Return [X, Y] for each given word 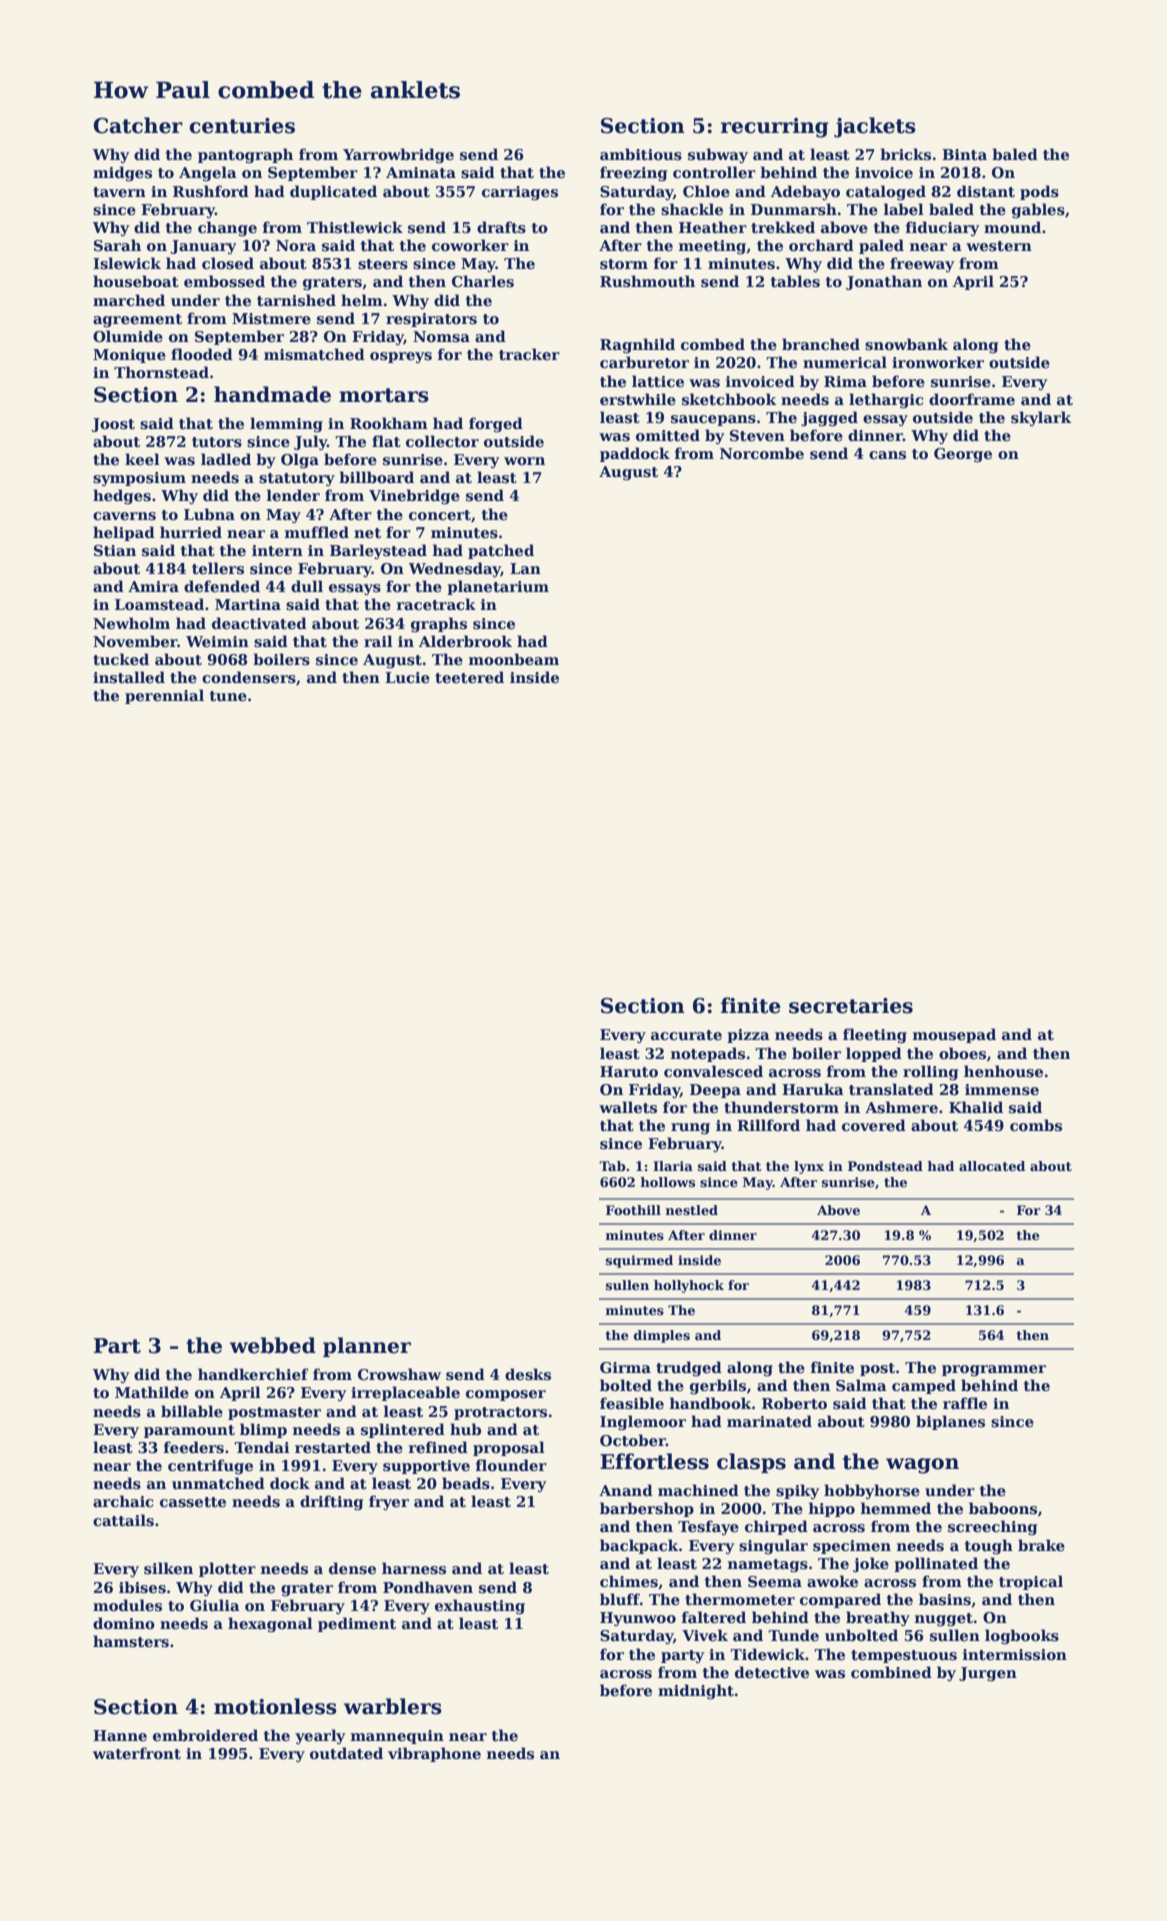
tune [228, 696]
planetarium [498, 587]
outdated [346, 1753]
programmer [994, 1370]
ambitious [641, 154]
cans [887, 455]
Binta [964, 154]
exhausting [480, 1607]
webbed [273, 1345]
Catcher [138, 125]
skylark [1041, 418]
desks [528, 1374]
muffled [317, 532]
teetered [469, 677]
